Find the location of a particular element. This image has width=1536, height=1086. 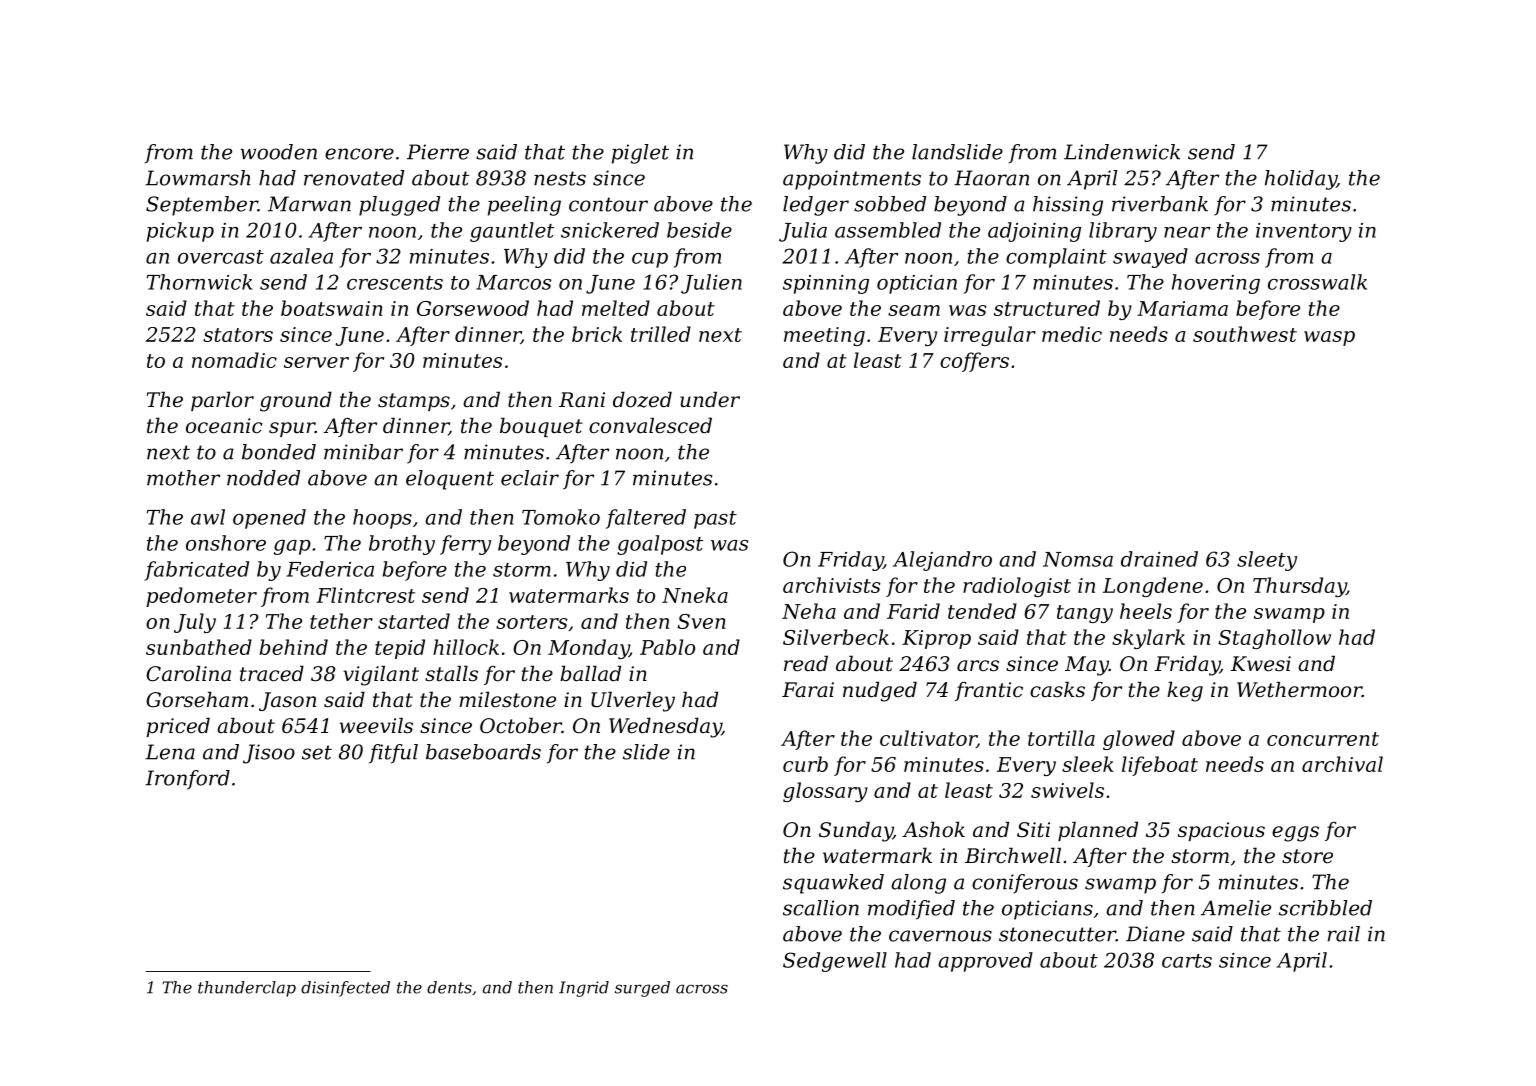

Longdene is located at coordinates (1153, 587).
